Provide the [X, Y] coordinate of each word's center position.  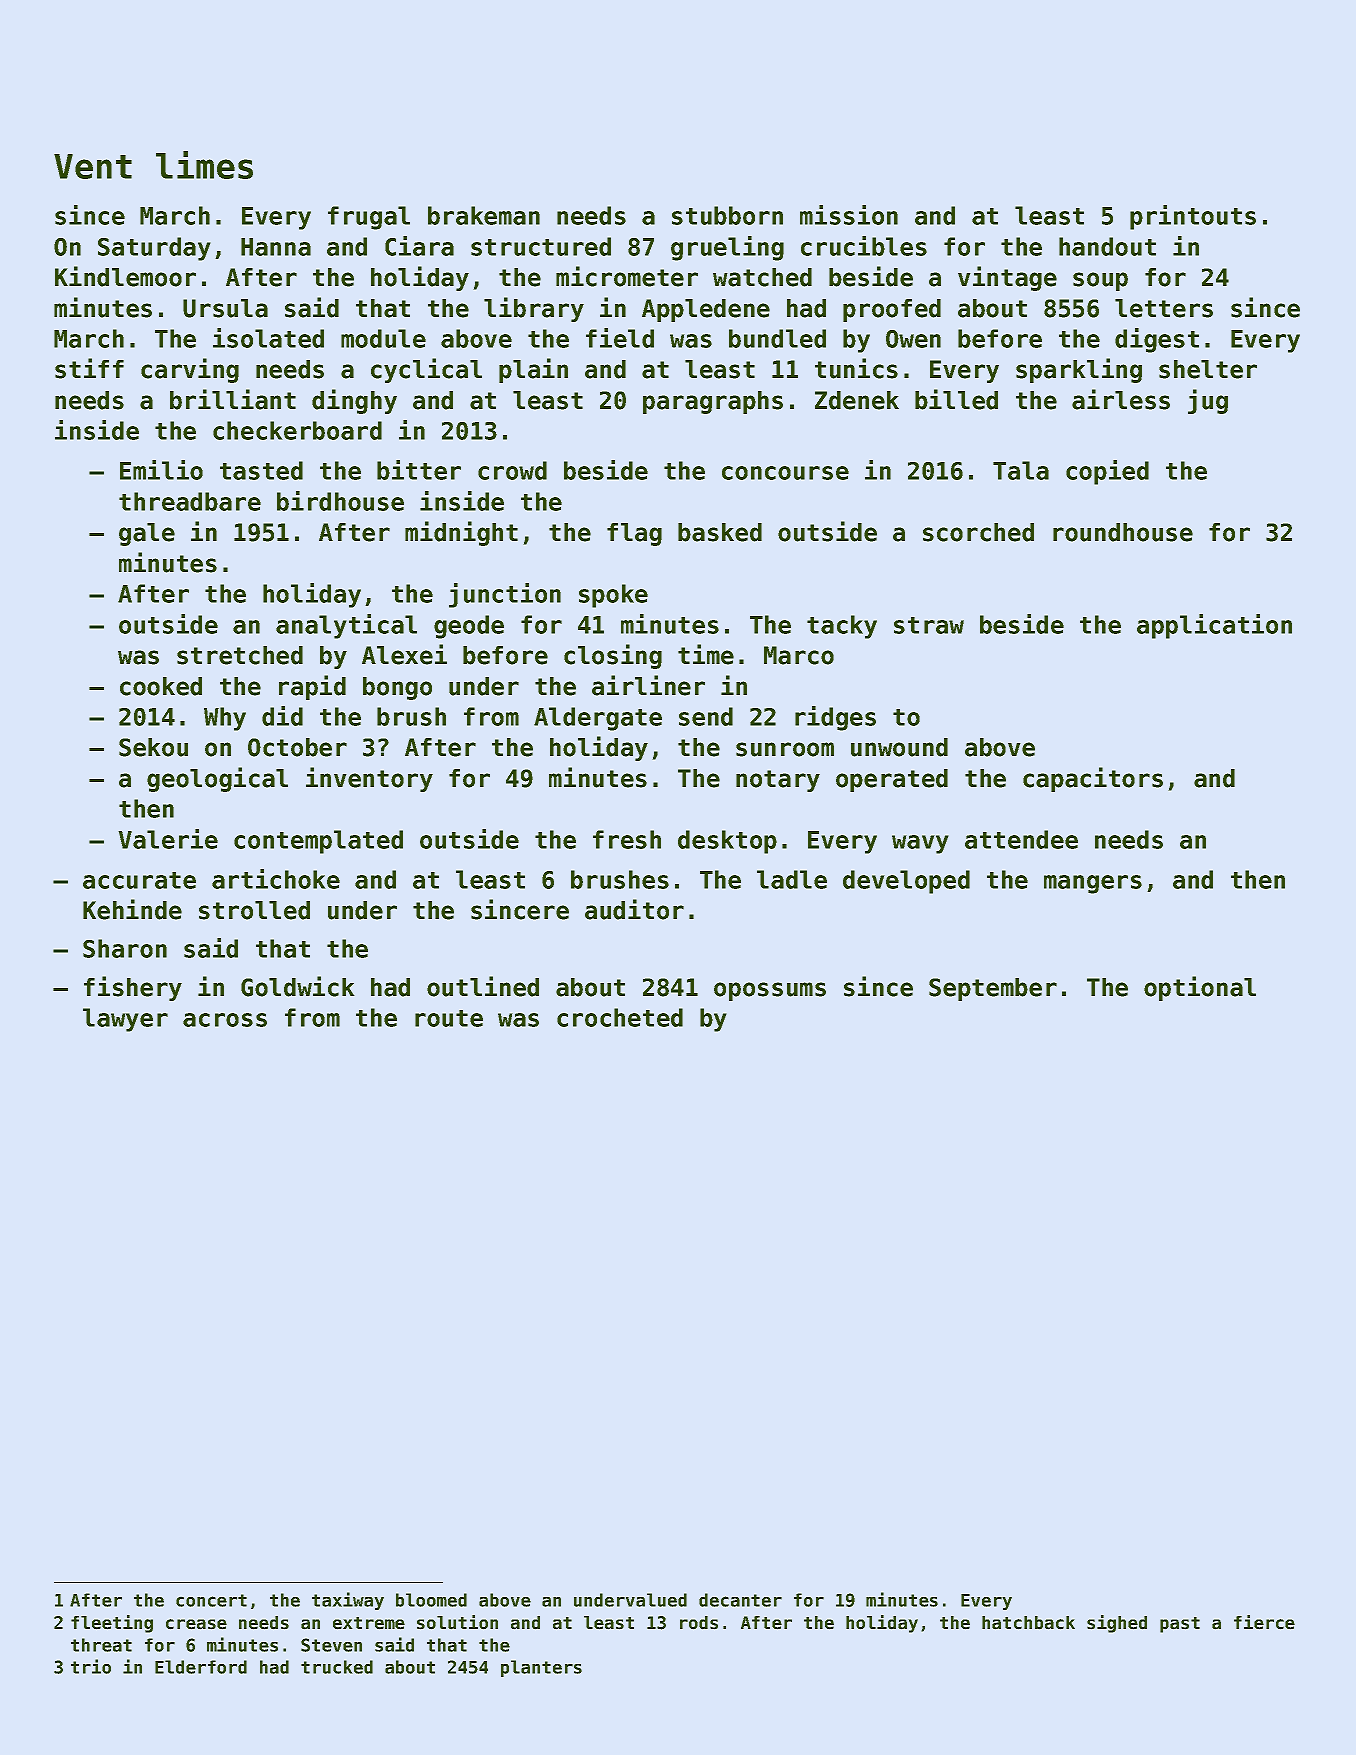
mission [849, 215]
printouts [1193, 217]
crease [196, 1624]
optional [1200, 988]
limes [204, 165]
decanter [740, 1600]
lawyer [125, 1020]
